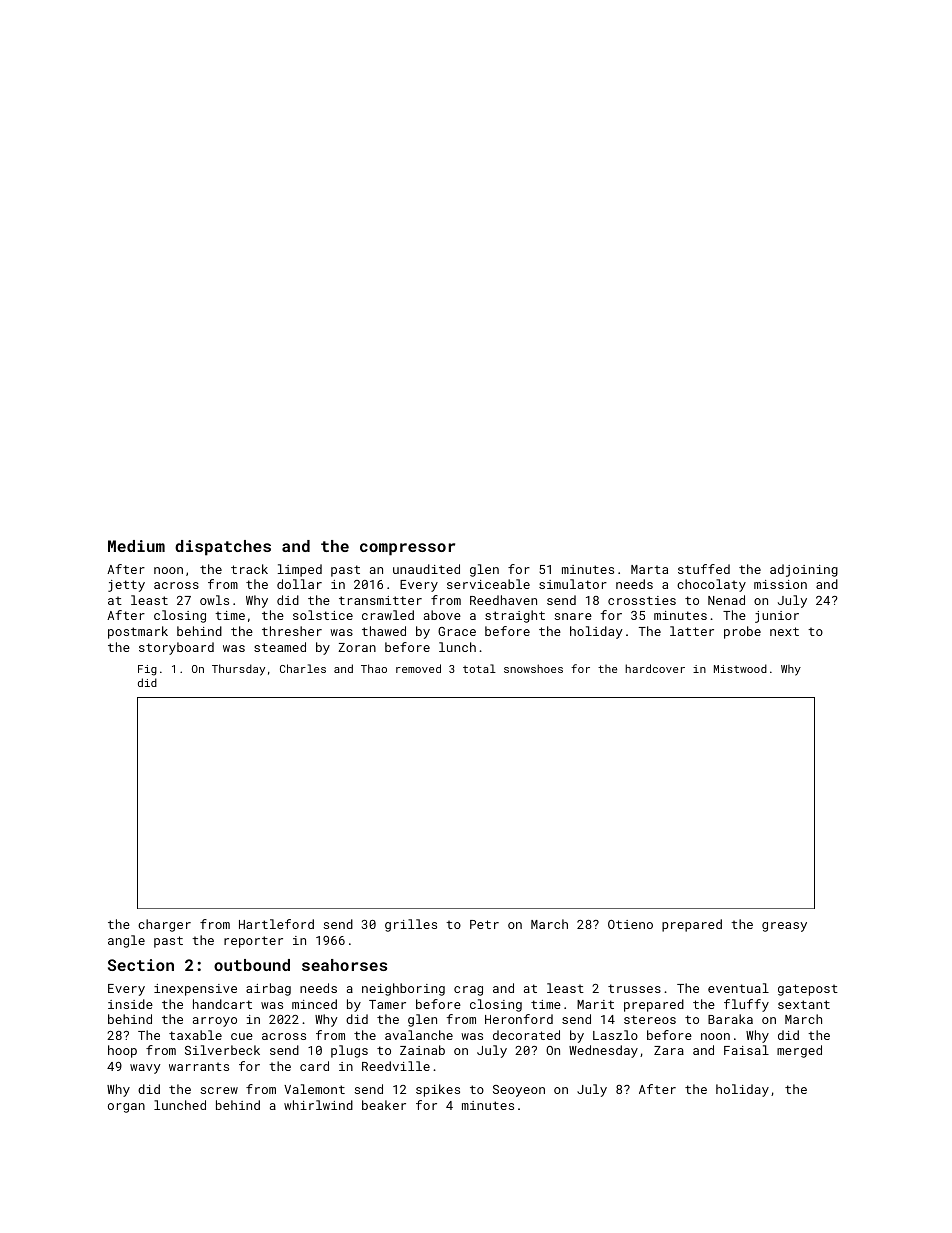 The height and width of the page is (1233, 952). Describe the element at coordinates (740, 668) in the page. I see `Mistwood` at that location.
